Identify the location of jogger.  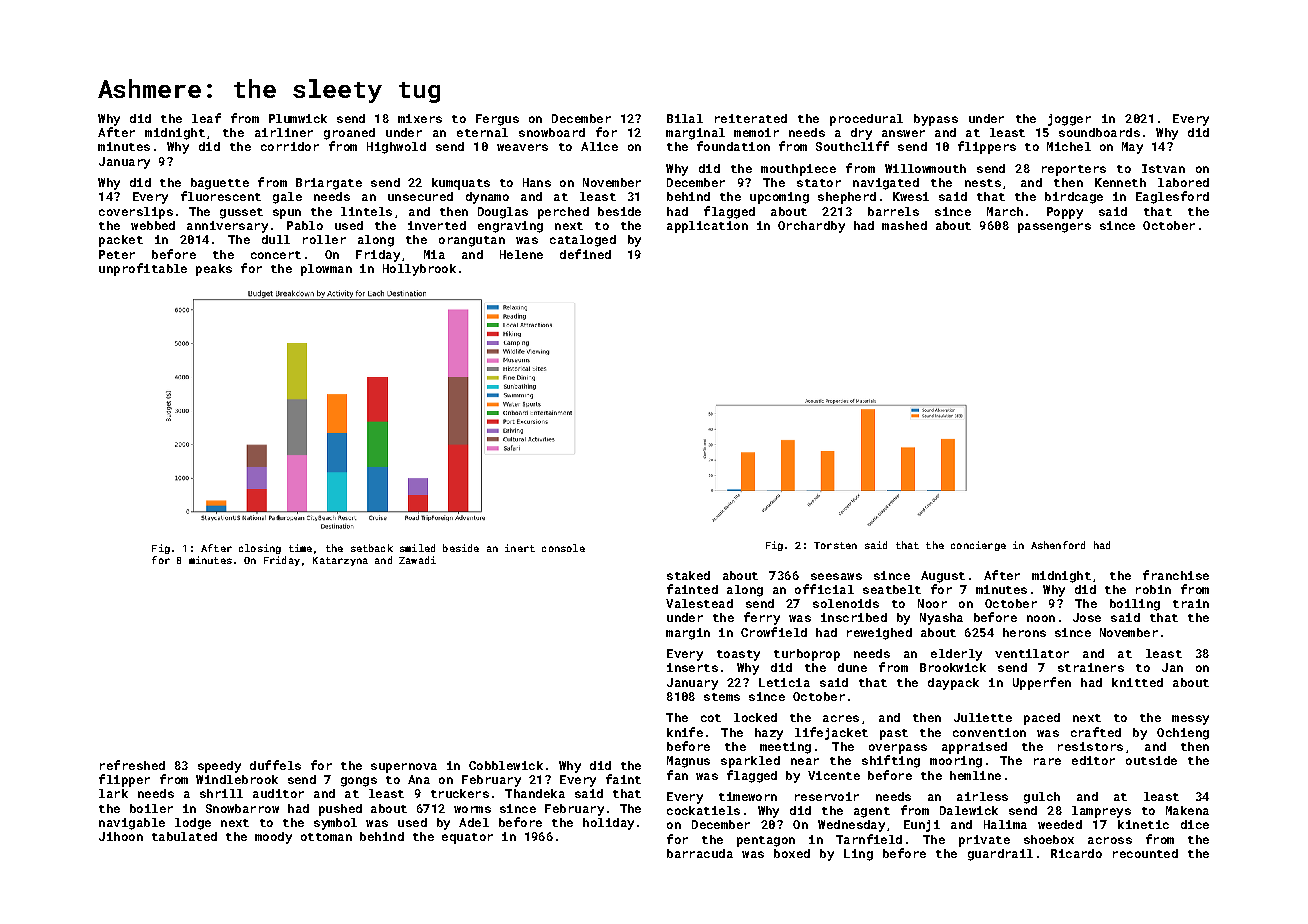
(1069, 120).
